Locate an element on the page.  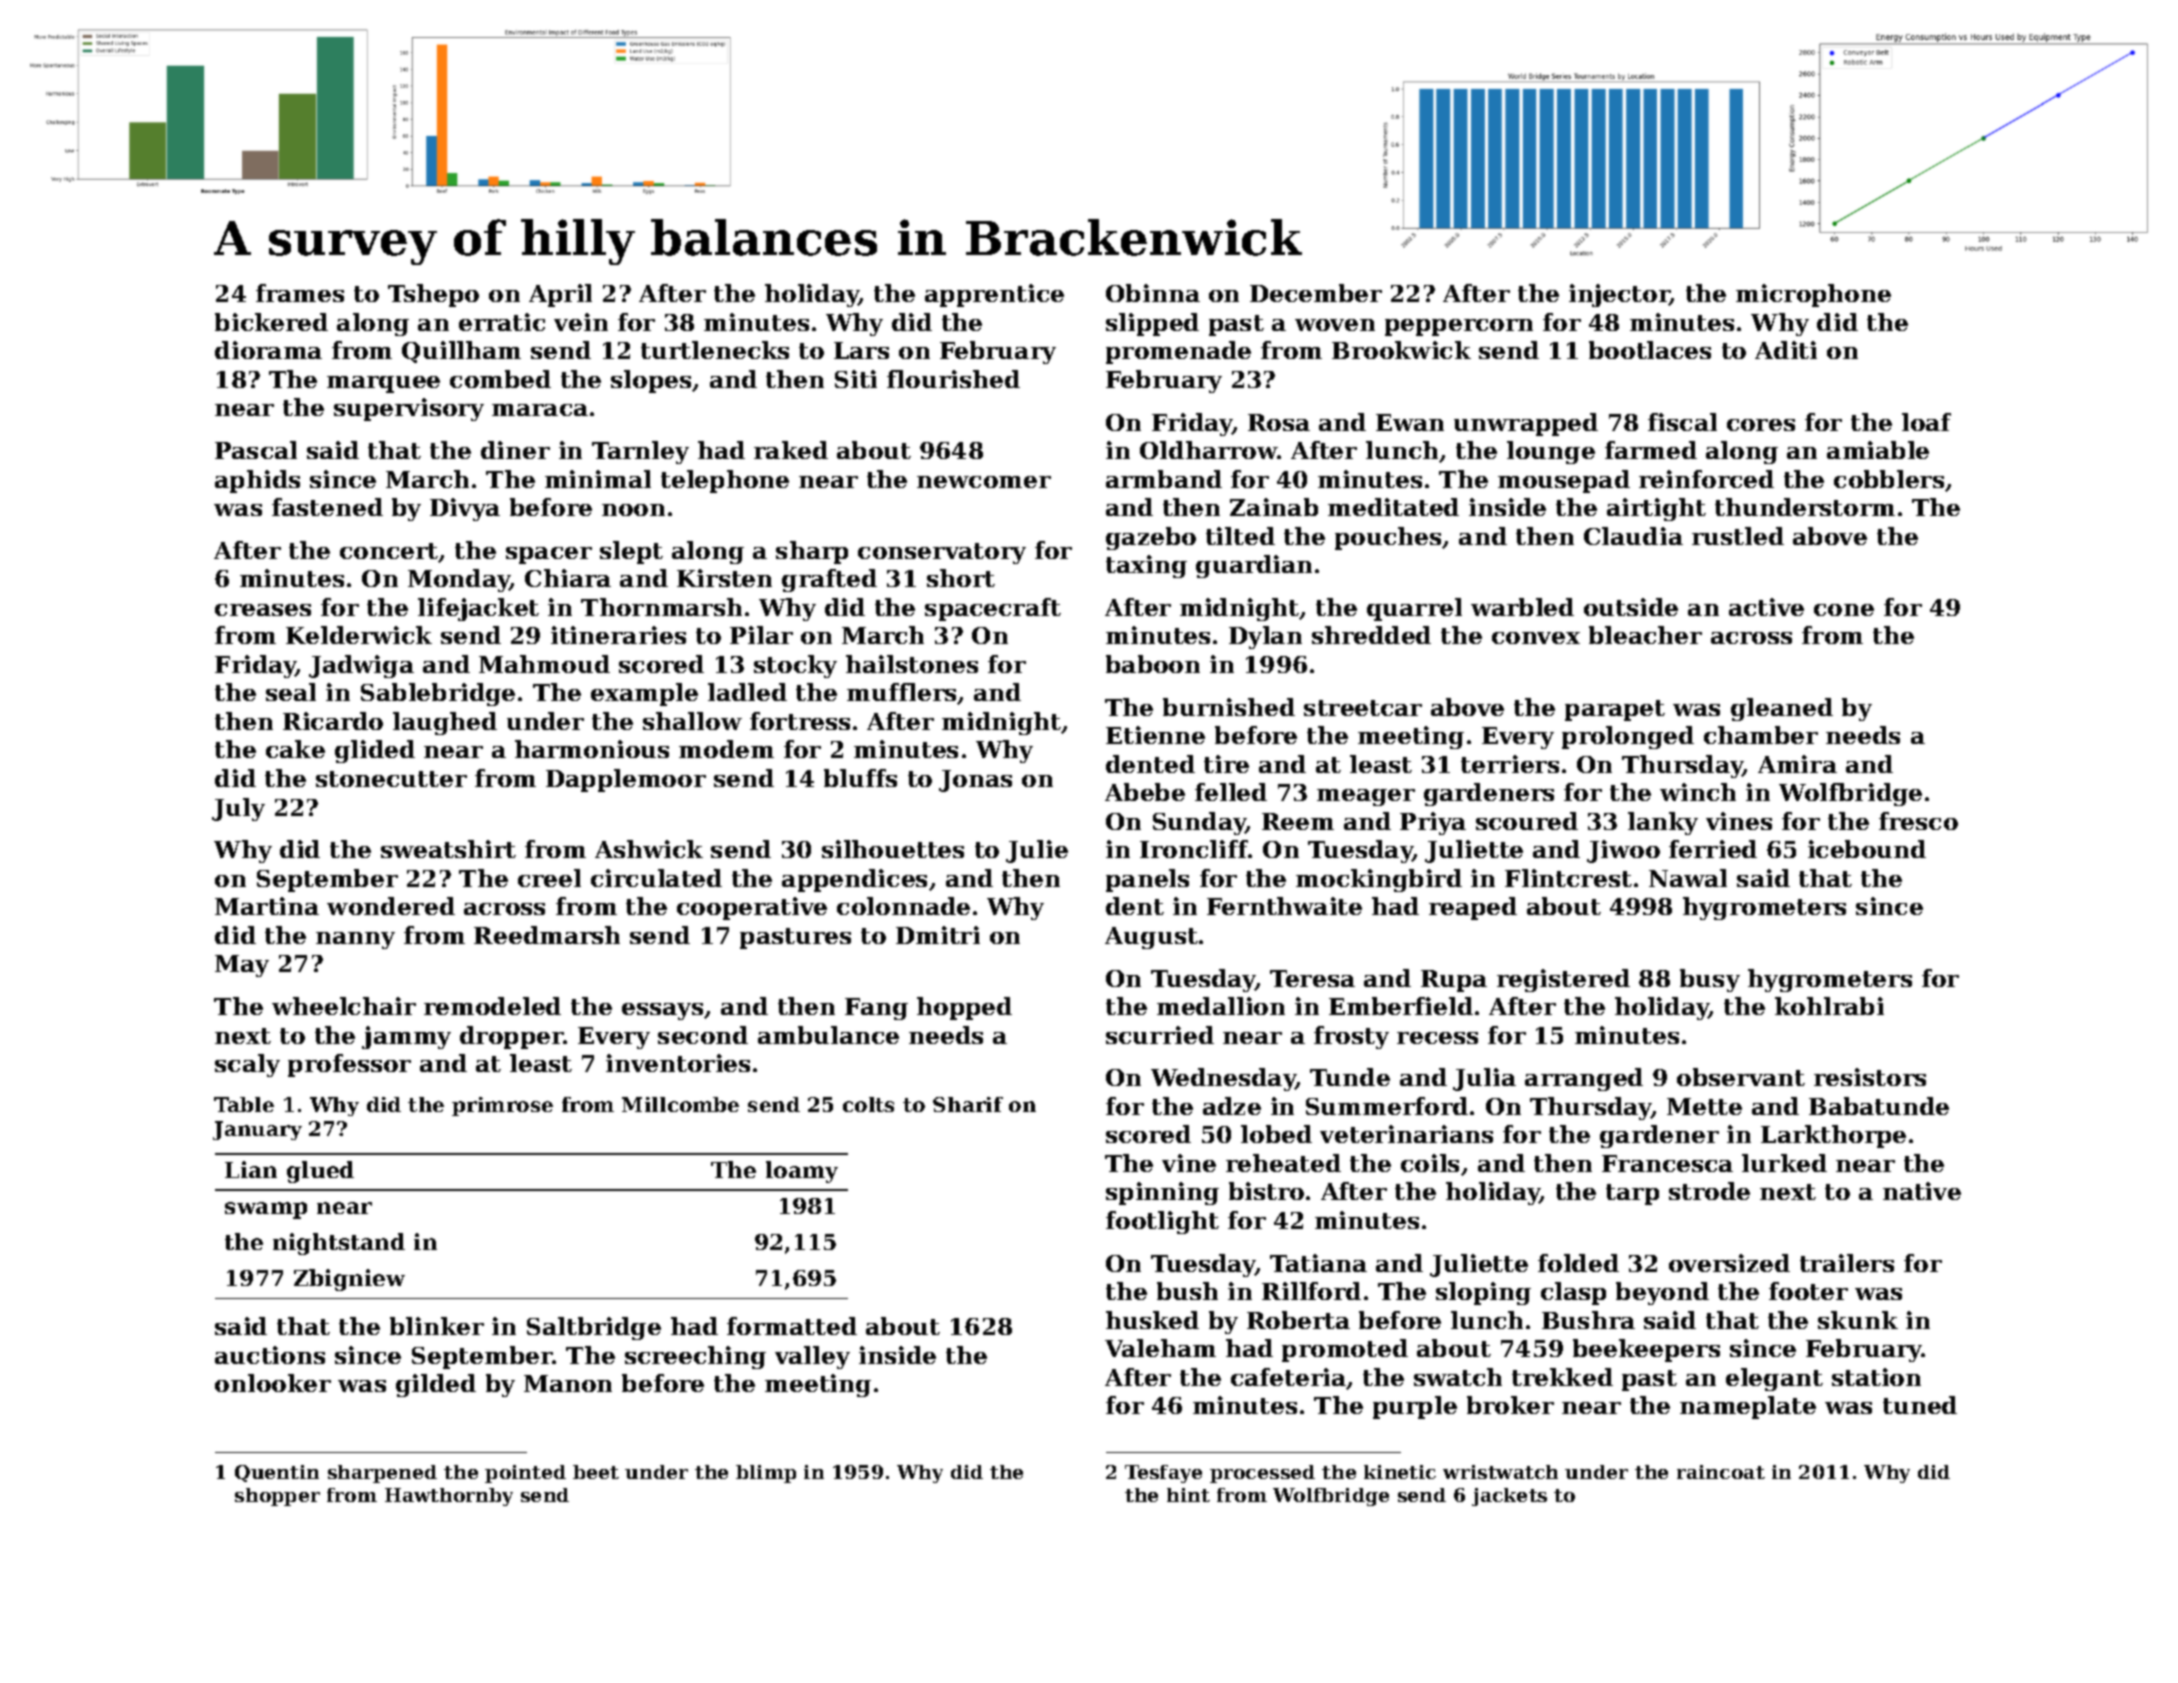
trekked is located at coordinates (1562, 1377).
